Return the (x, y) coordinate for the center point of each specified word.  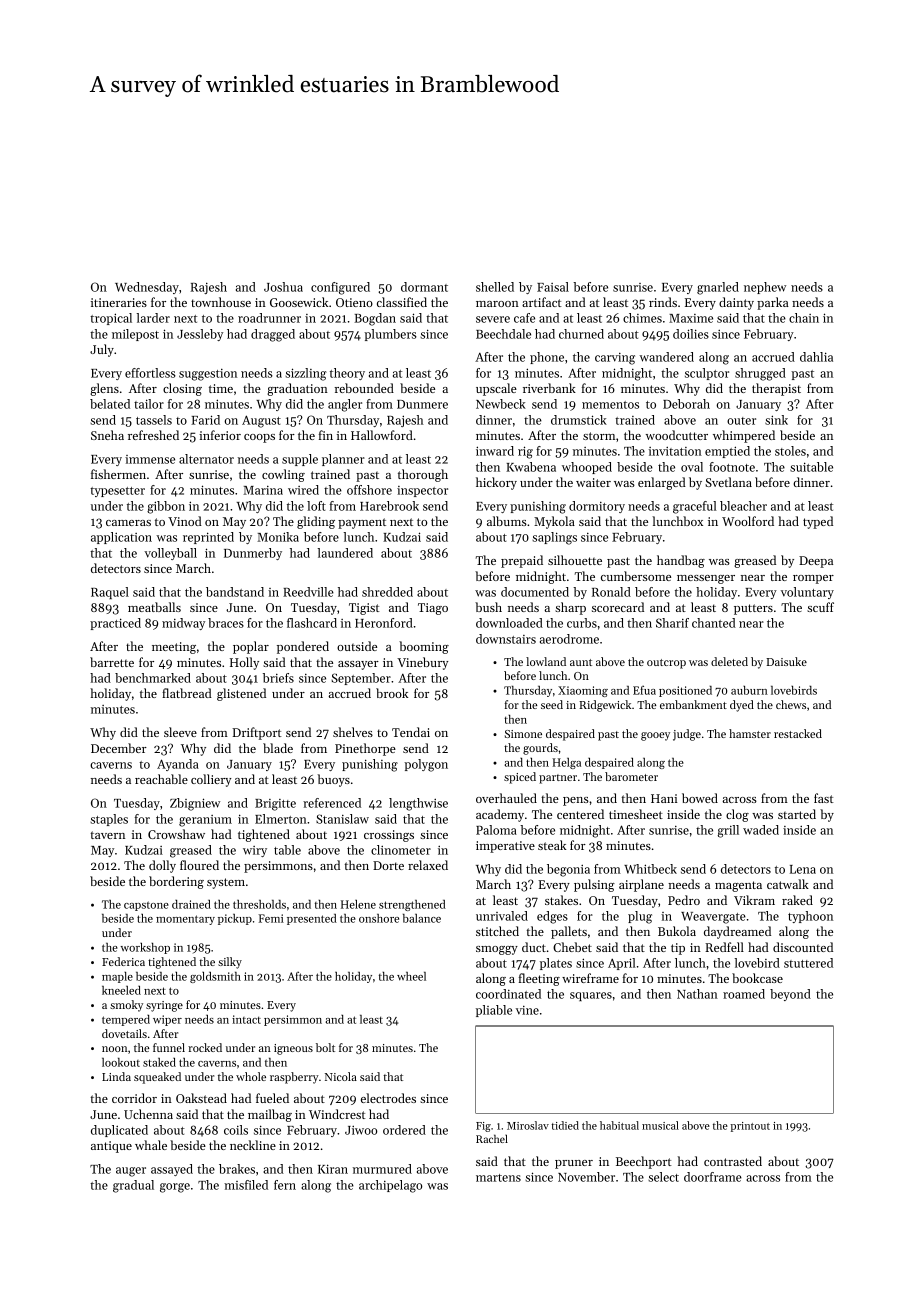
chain (804, 318)
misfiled (246, 1185)
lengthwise (418, 804)
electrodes (388, 1098)
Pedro (684, 900)
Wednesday (147, 288)
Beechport (644, 1162)
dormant (424, 287)
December (119, 748)
